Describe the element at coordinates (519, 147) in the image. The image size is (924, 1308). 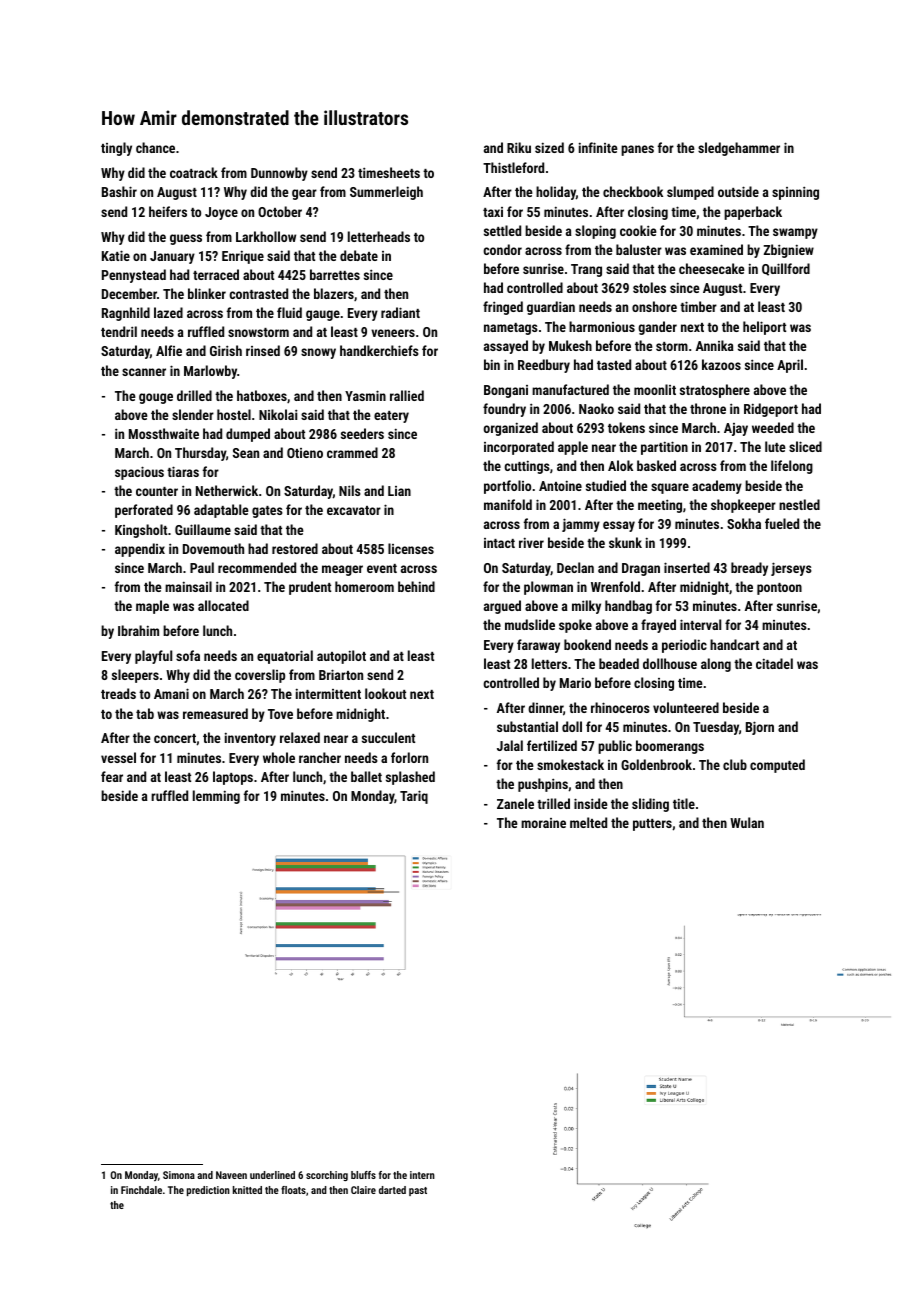
I see `Riku` at that location.
